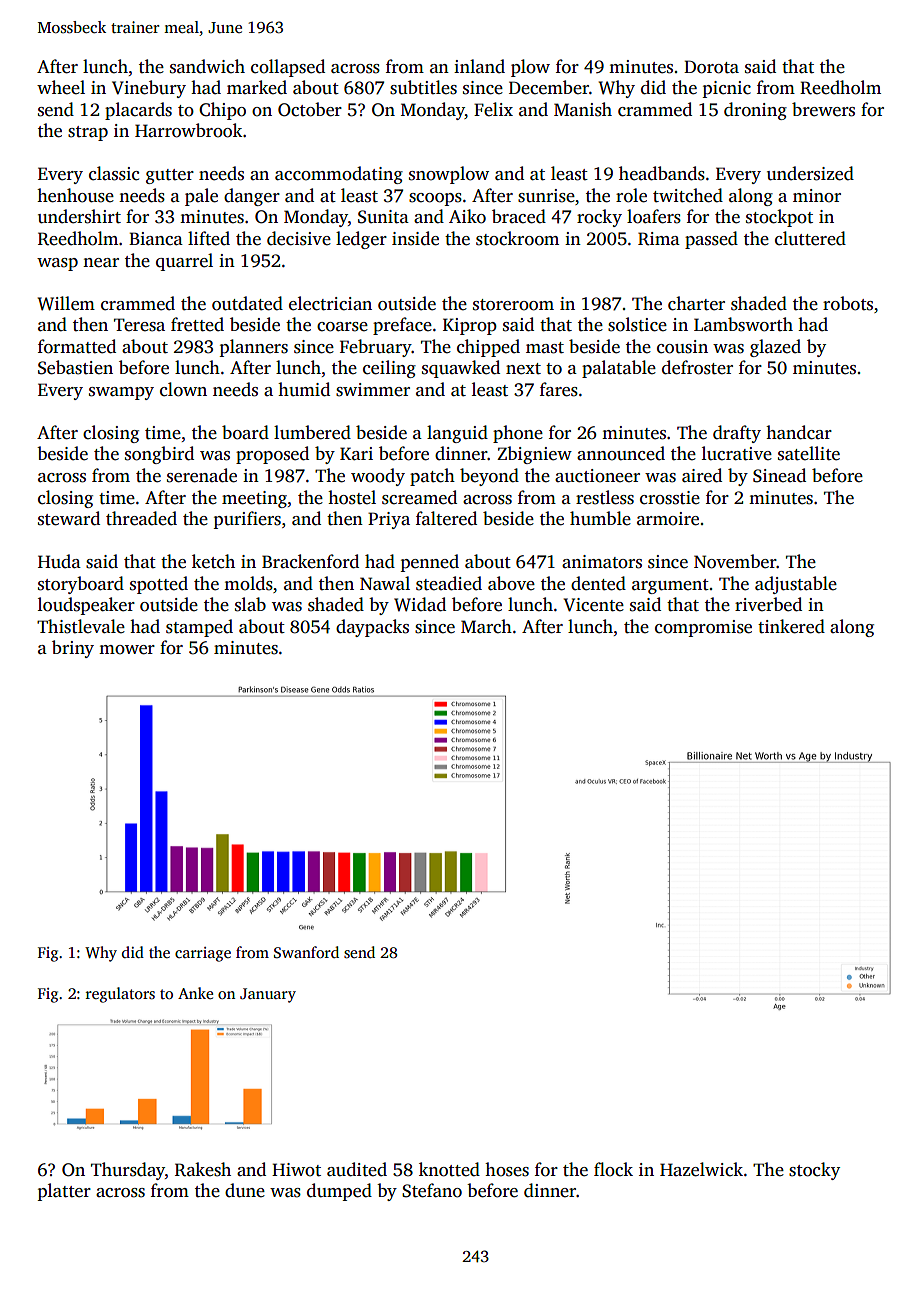  Describe the element at coordinates (446, 518) in the document. I see `faltered` at that location.
